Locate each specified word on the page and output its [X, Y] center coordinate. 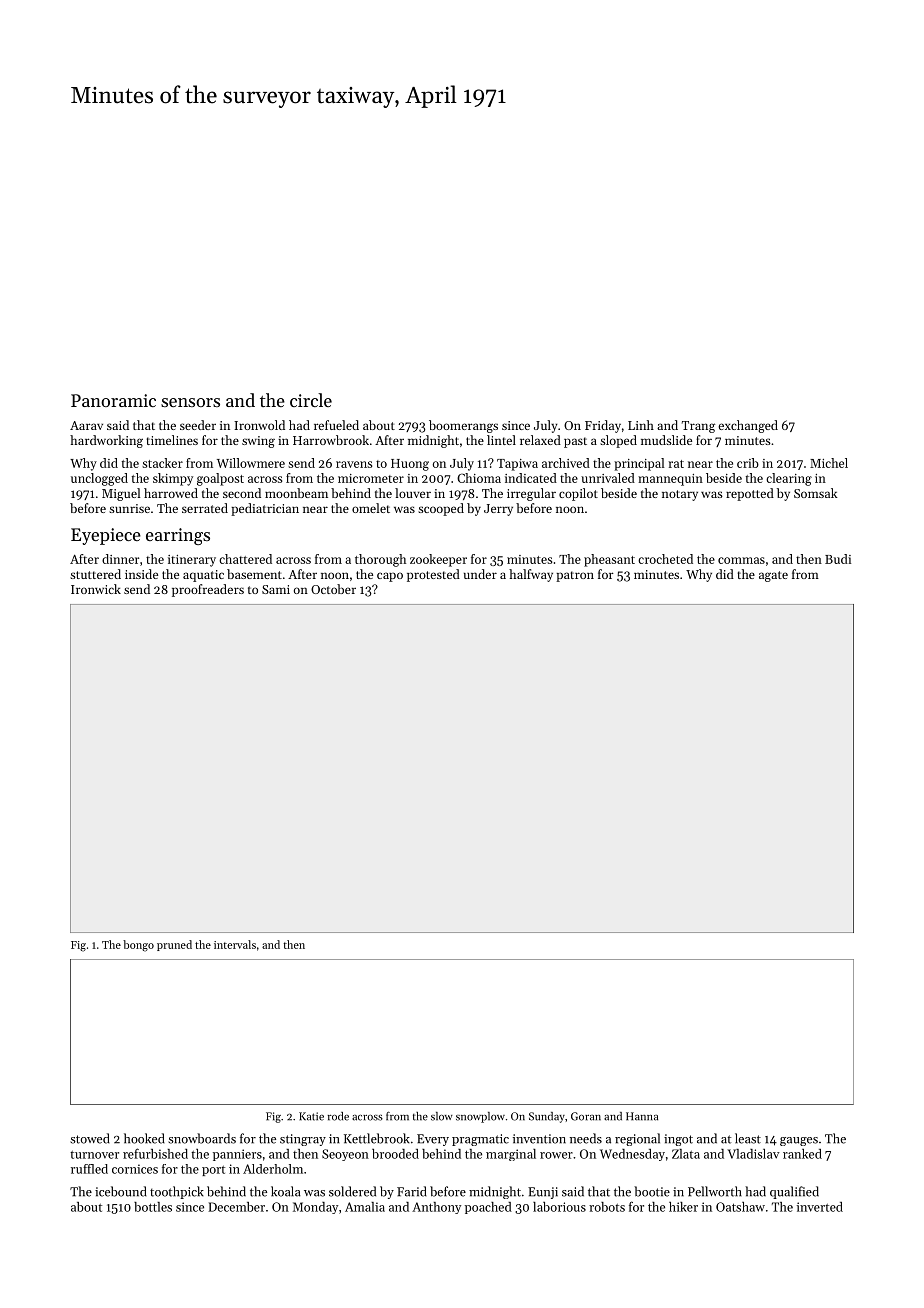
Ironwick [96, 589]
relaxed [540, 440]
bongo [138, 946]
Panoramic [113, 400]
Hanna [642, 1116]
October [333, 589]
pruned [174, 945]
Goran [586, 1116]
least [748, 1138]
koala [286, 1191]
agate [773, 576]
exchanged [748, 426]
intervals [235, 944]
